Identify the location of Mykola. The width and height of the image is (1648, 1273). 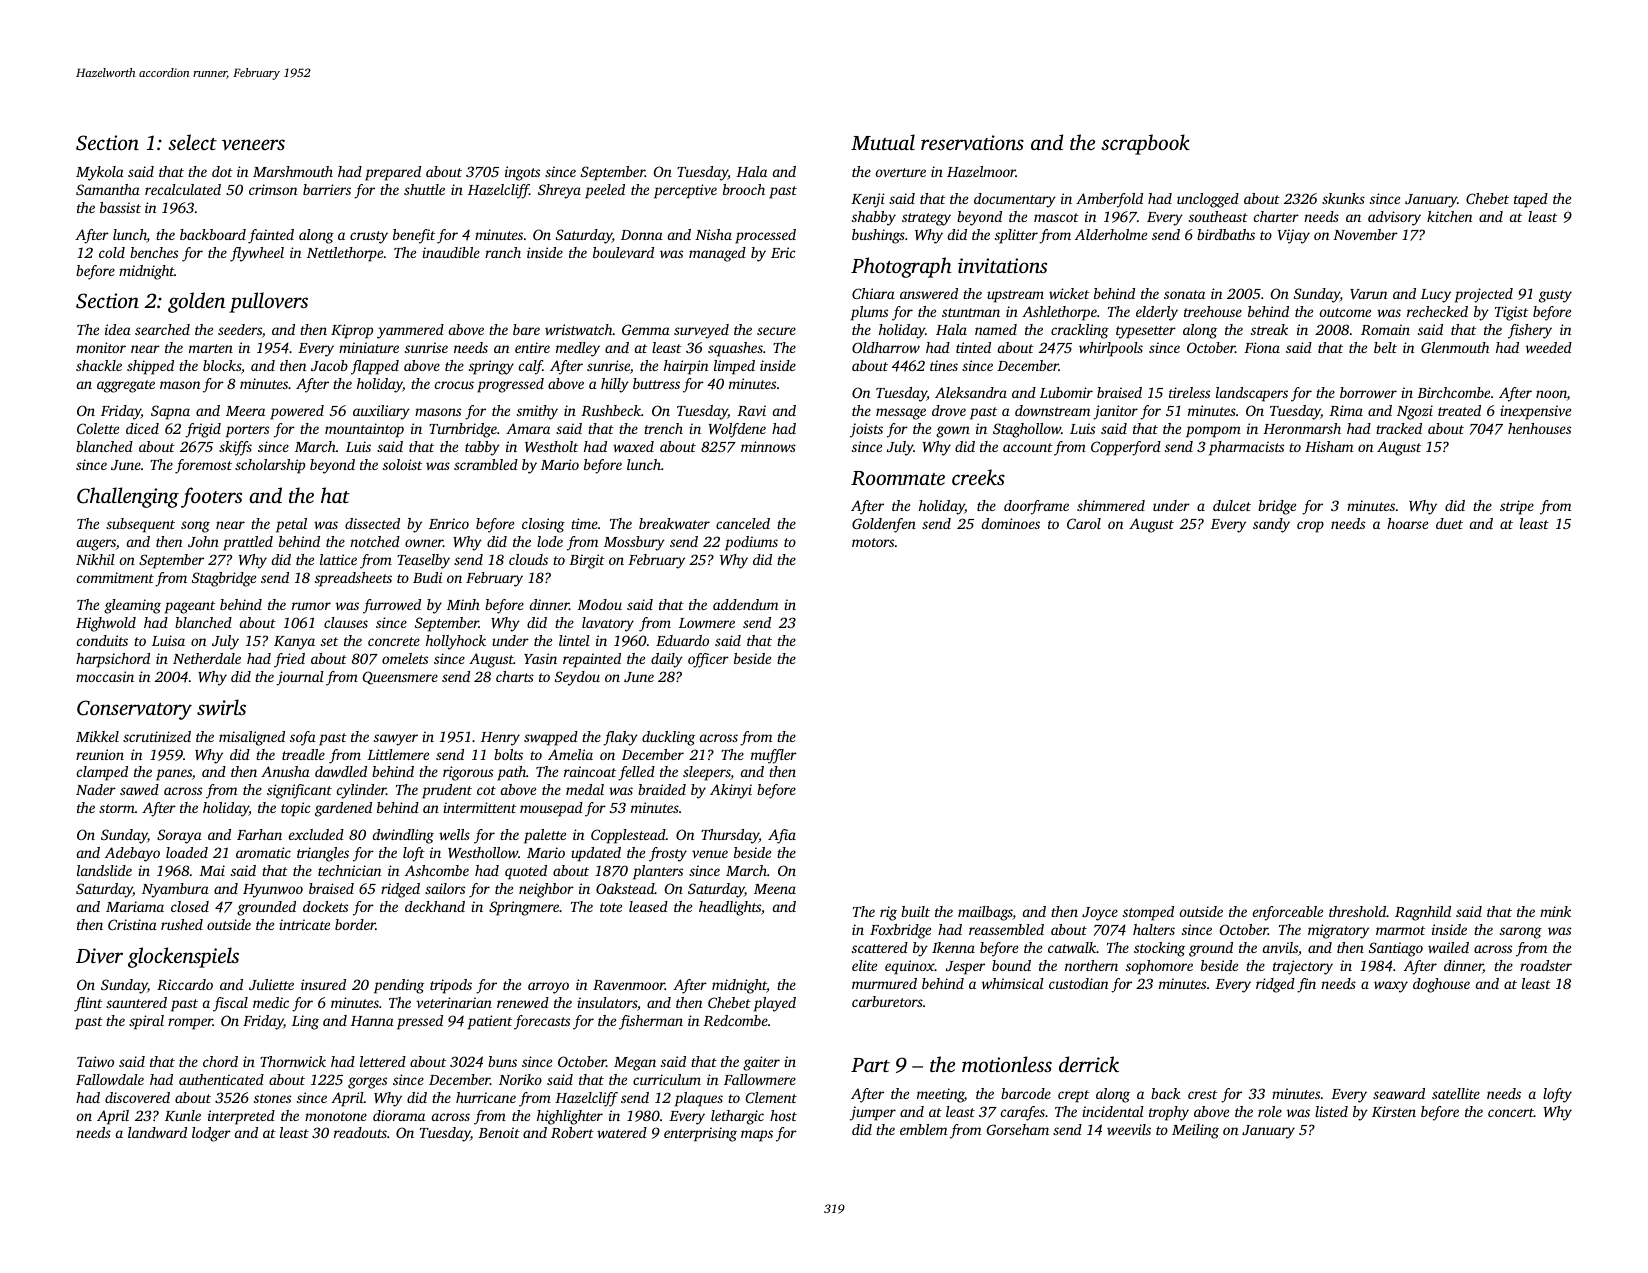
(100, 173).
